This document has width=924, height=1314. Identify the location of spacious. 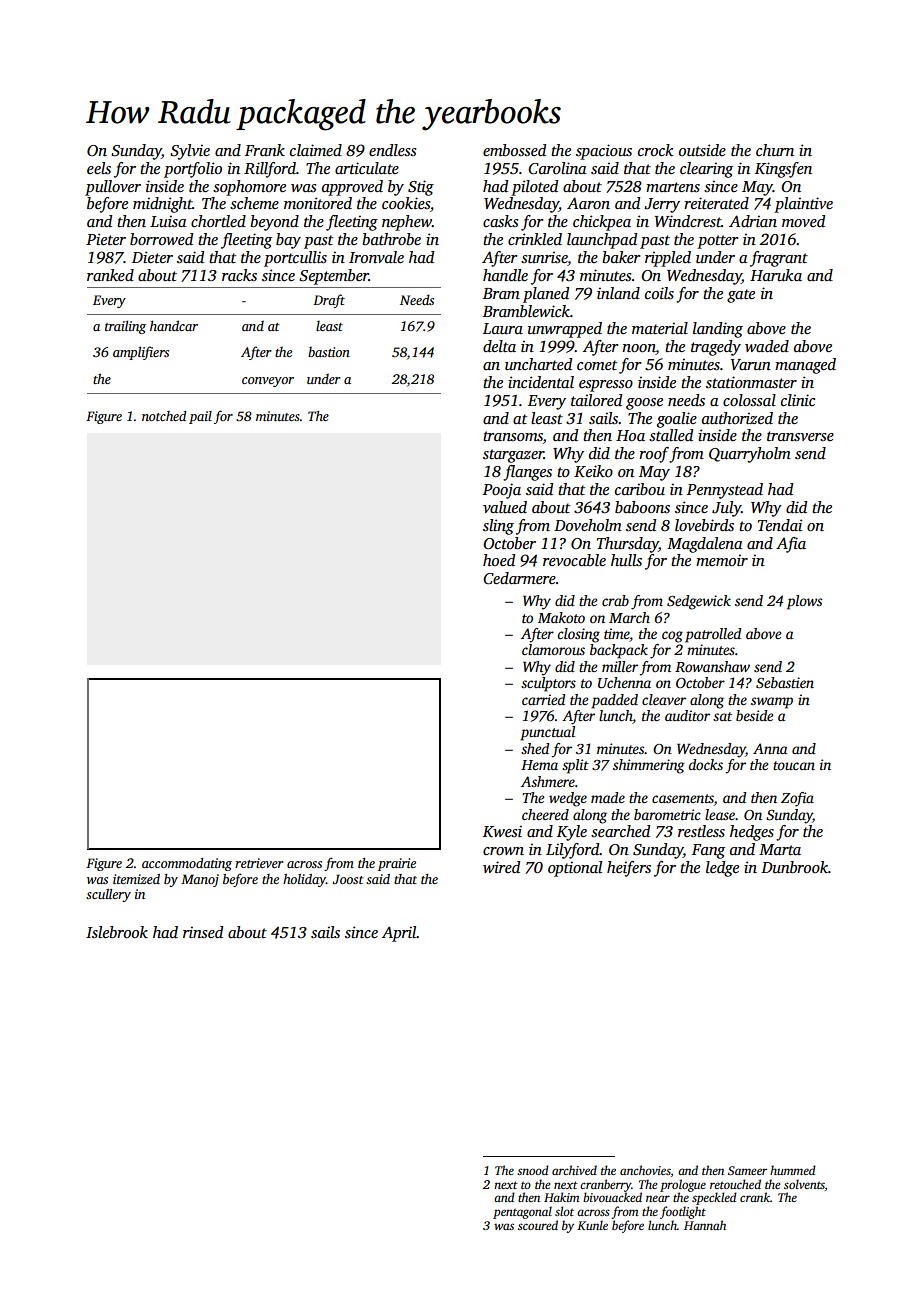
(604, 152).
